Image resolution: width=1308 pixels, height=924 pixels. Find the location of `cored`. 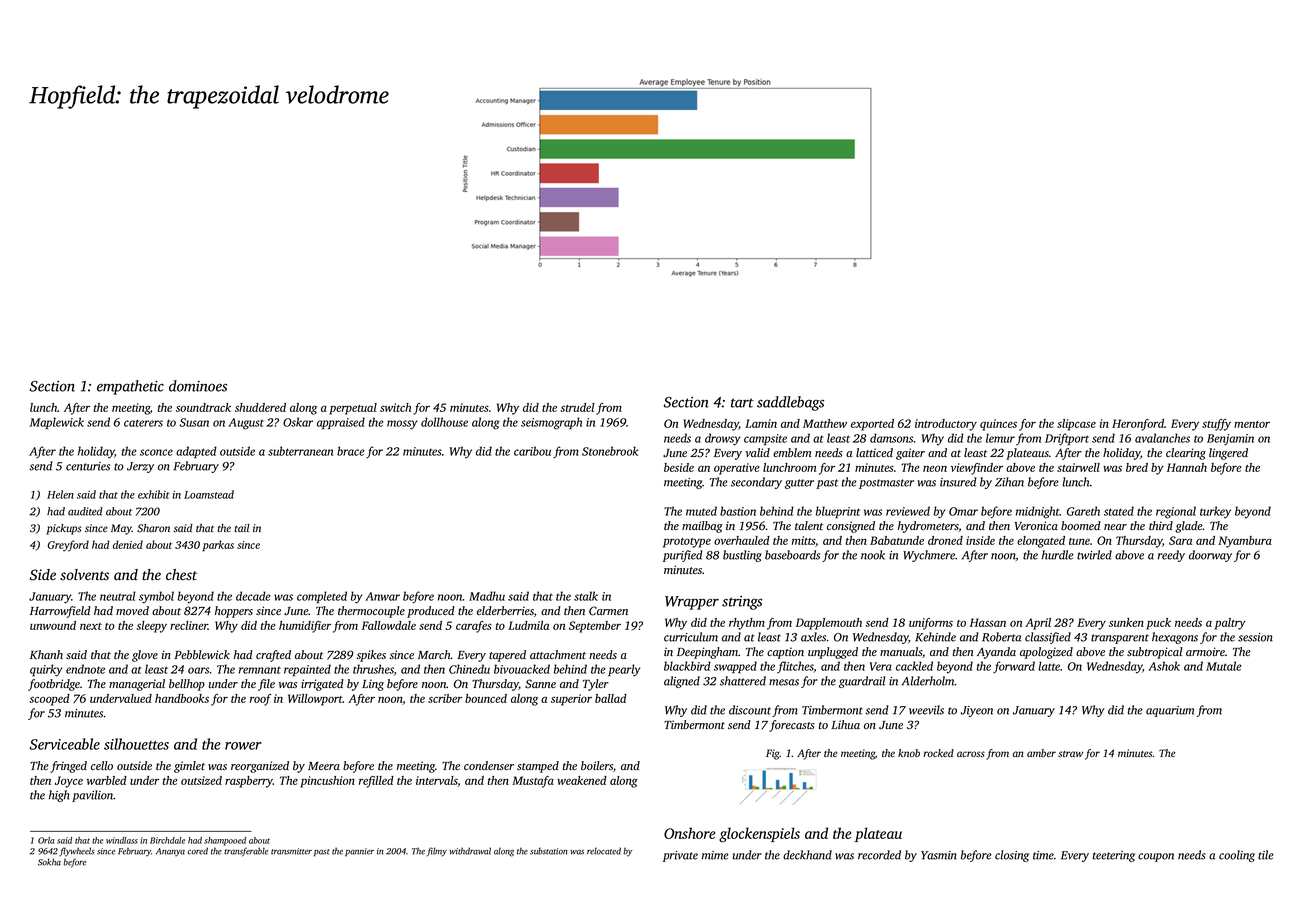

cored is located at coordinates (197, 851).
